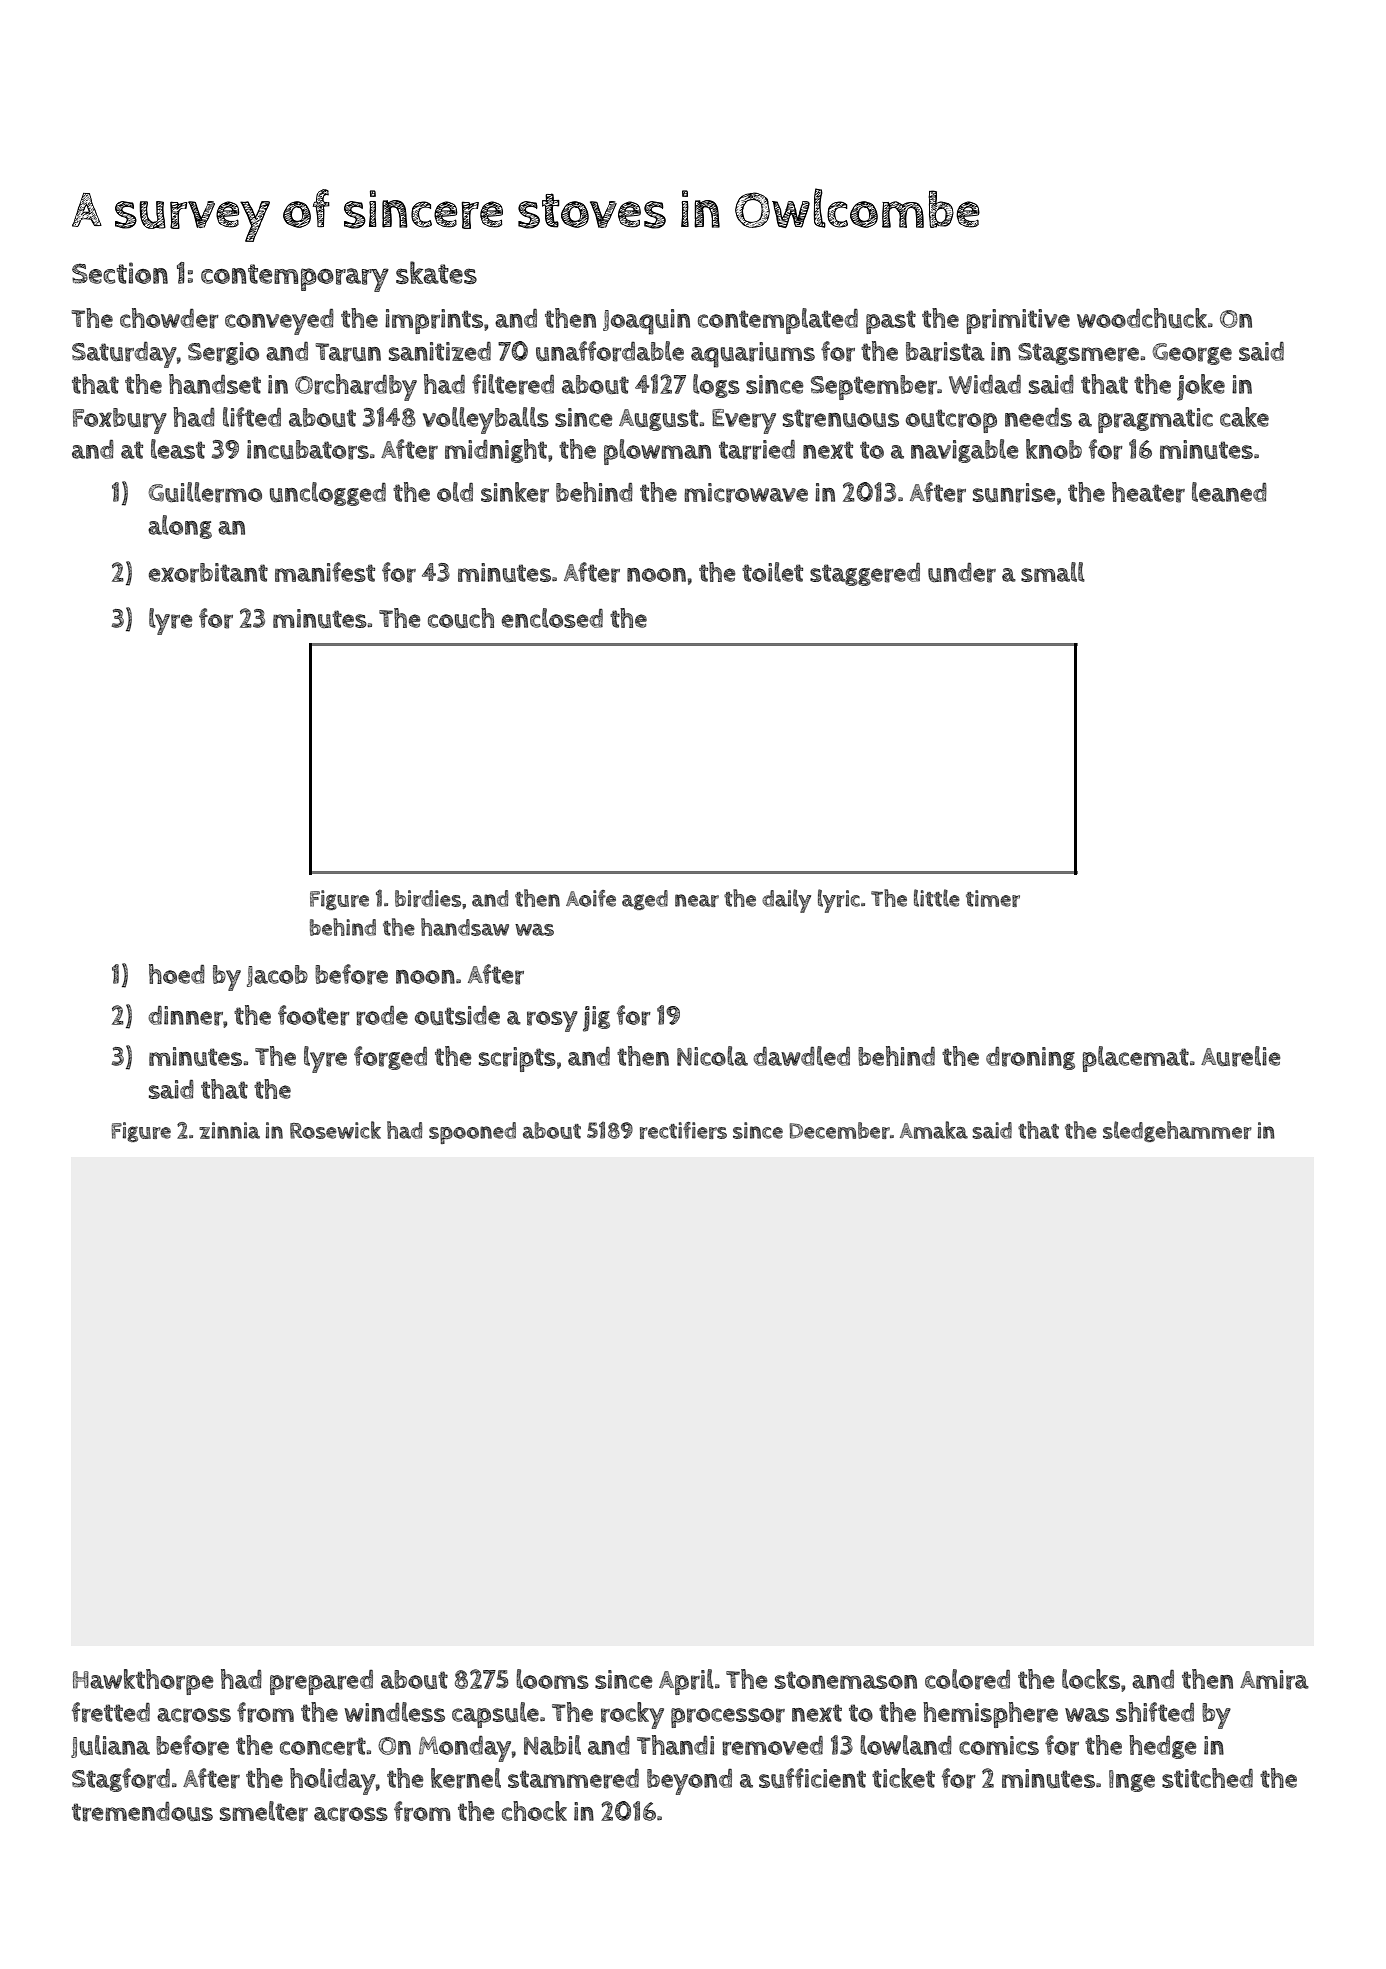 This screenshot has width=1386, height=1969. I want to click on manifest, so click(325, 572).
